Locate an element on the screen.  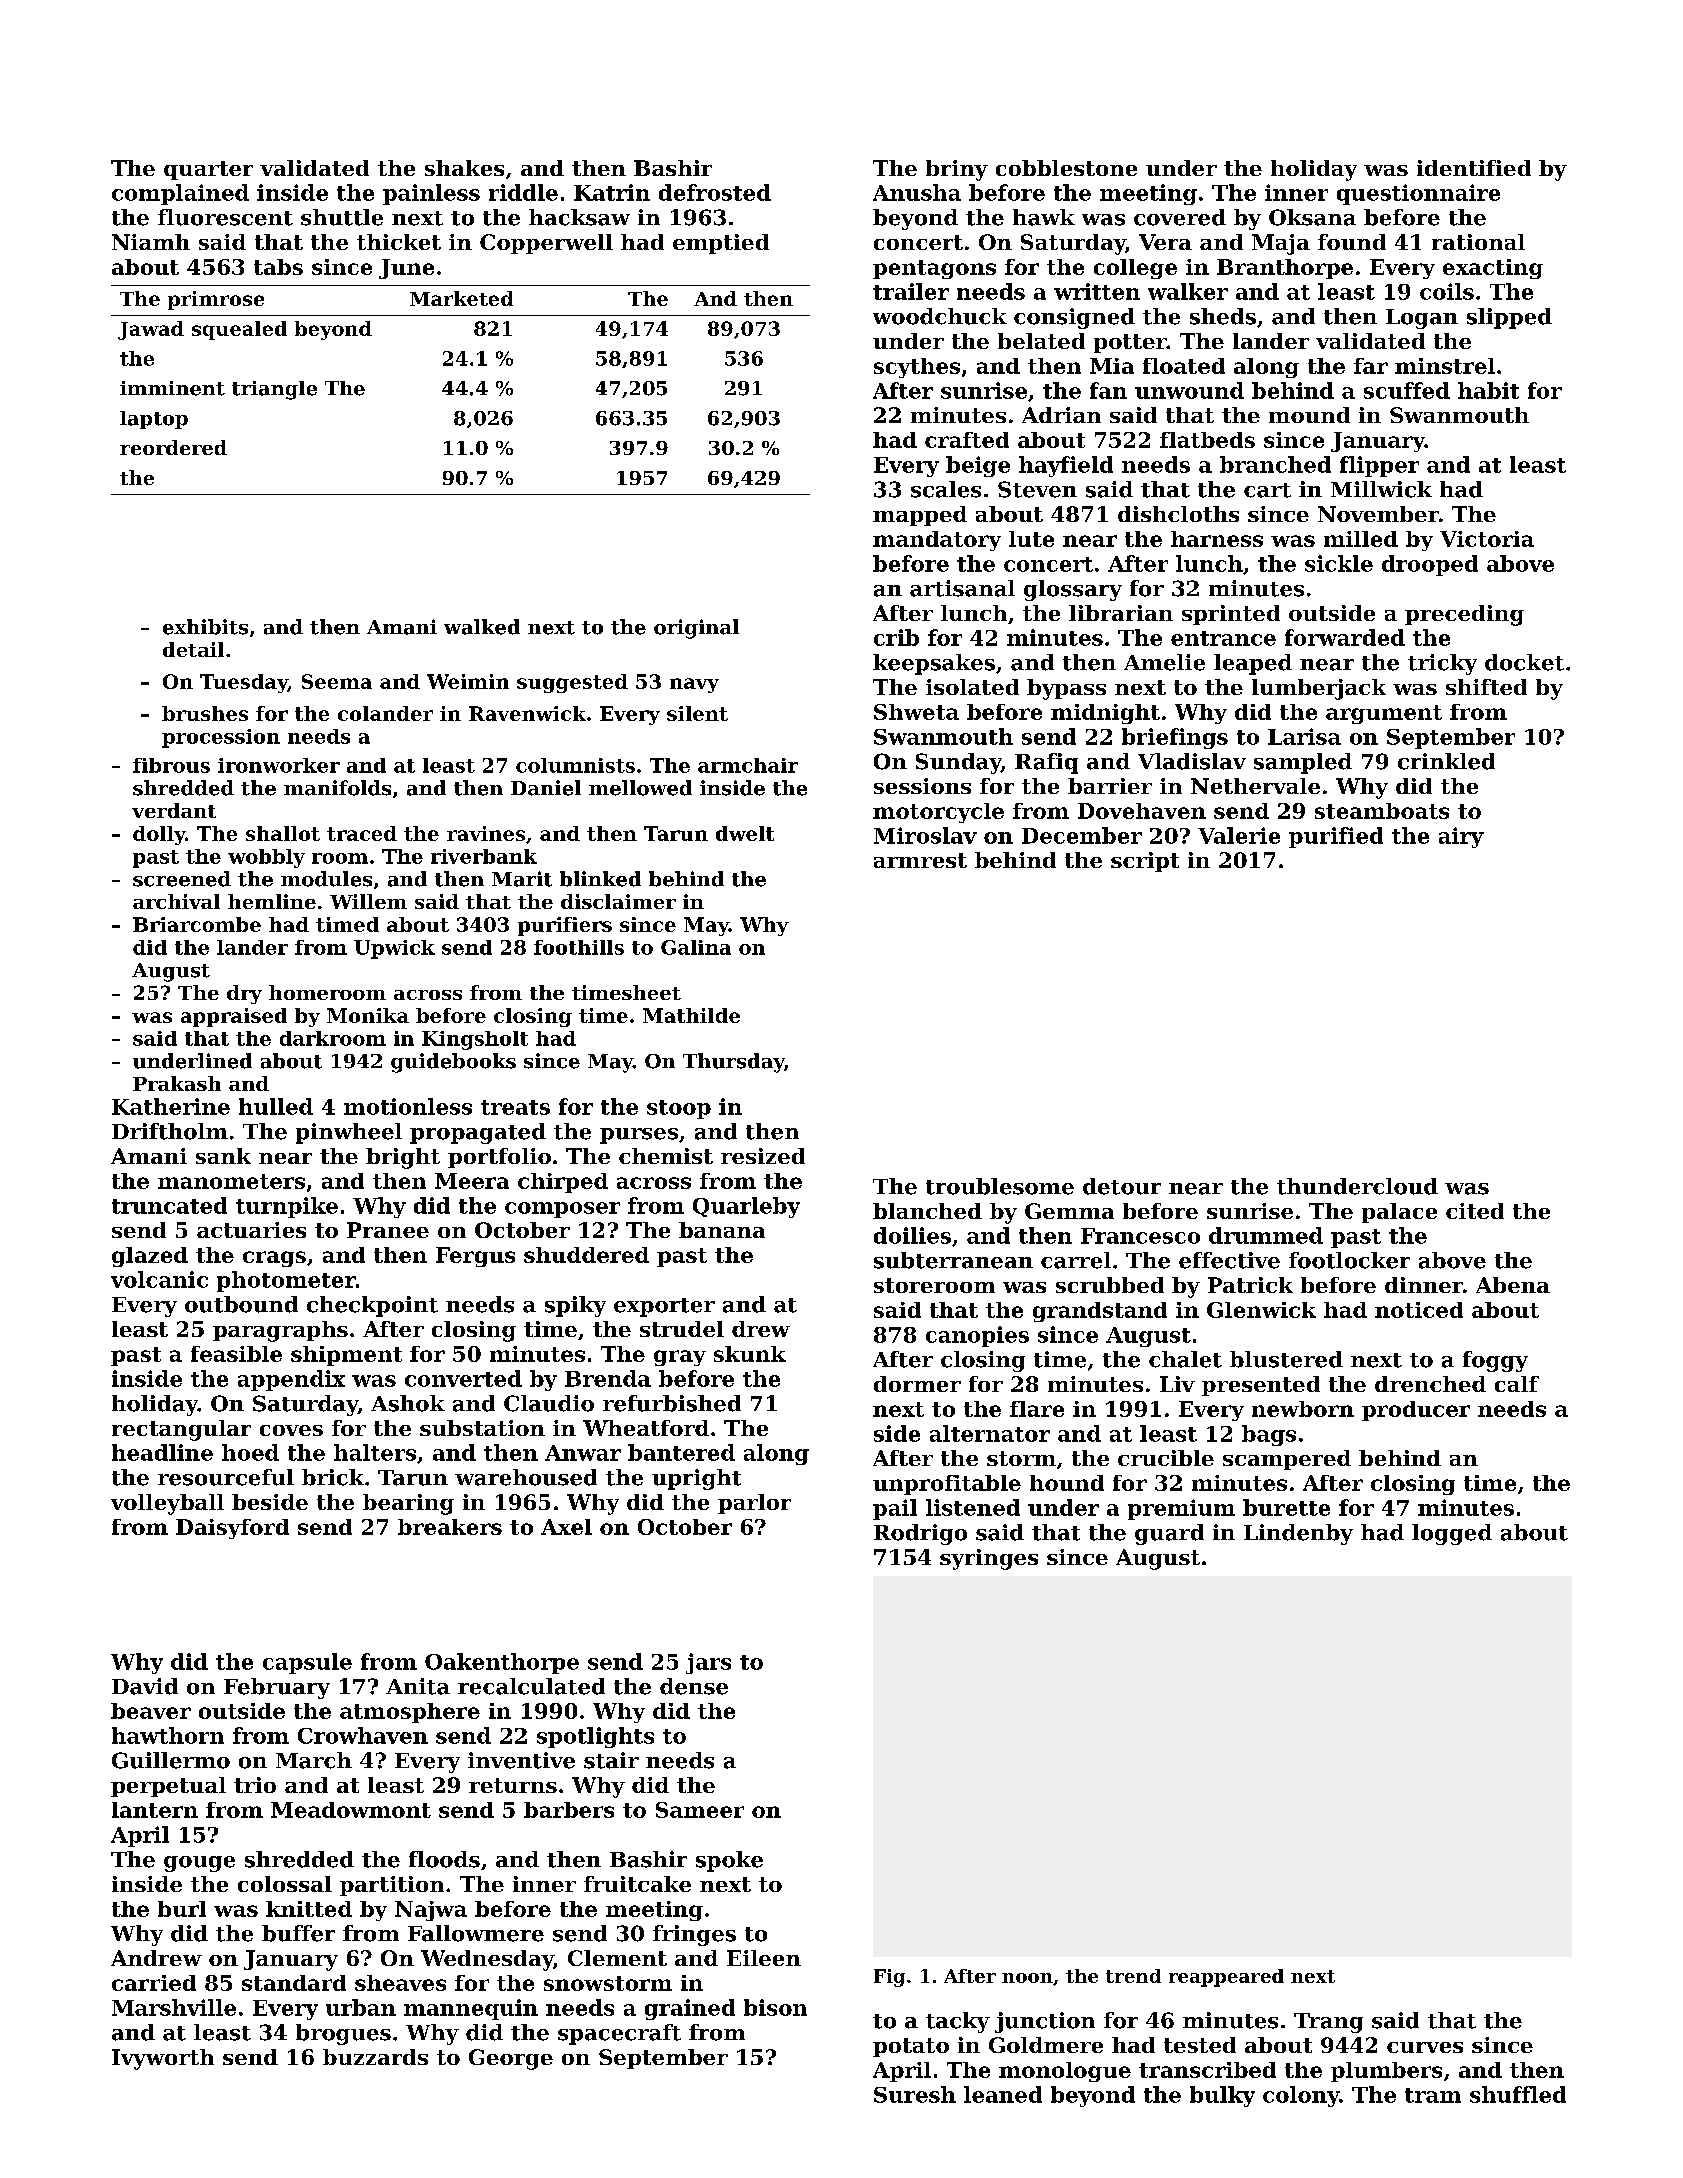
mound is located at coordinates (1309, 415).
